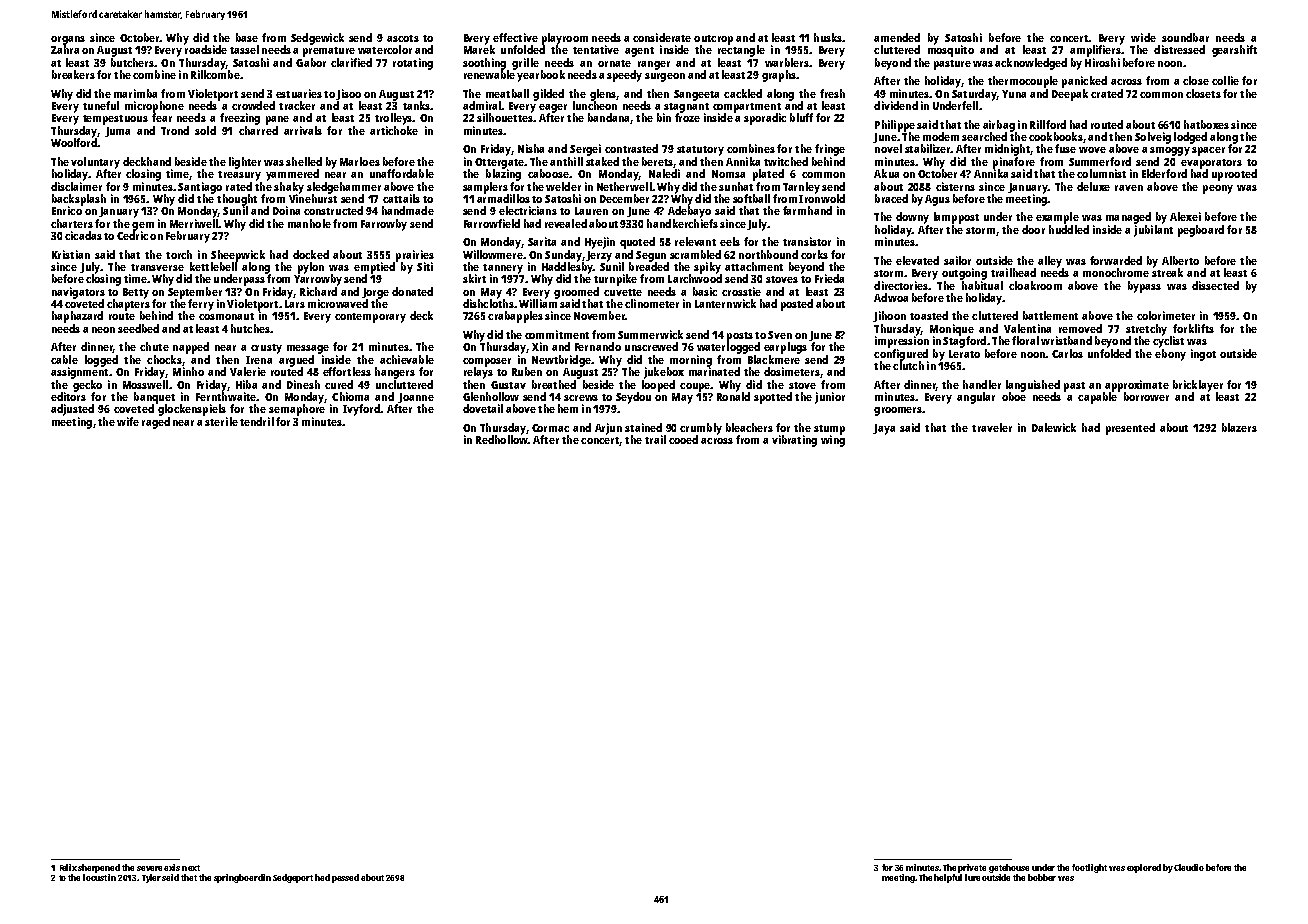 The width and height of the screenshot is (1308, 924). What do you see at coordinates (662, 37) in the screenshot?
I see `considerate` at bounding box center [662, 37].
